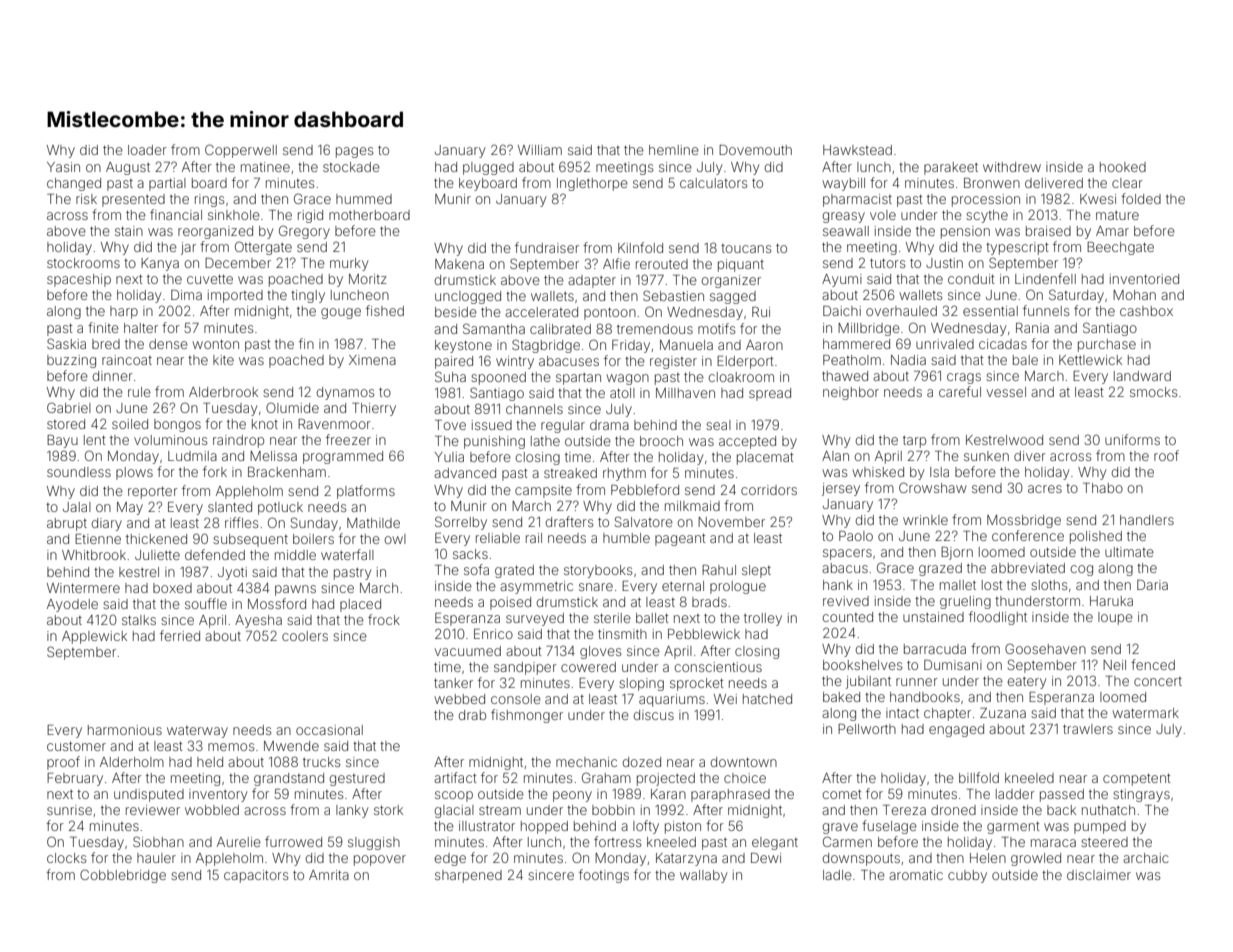  I want to click on capacitors, so click(256, 876).
